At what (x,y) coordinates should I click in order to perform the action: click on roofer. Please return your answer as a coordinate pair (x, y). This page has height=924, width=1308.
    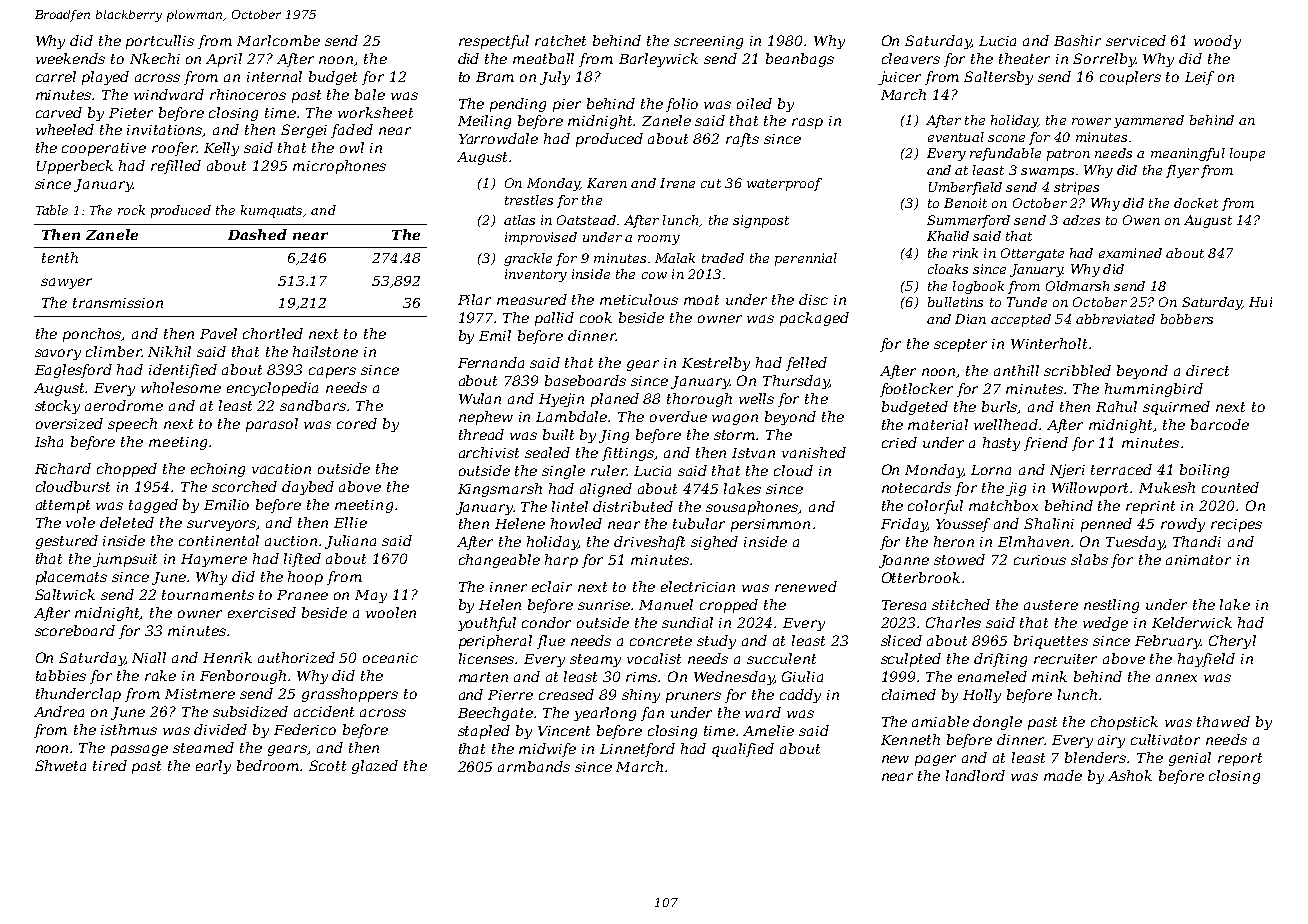
    Looking at the image, I should click on (174, 149).
